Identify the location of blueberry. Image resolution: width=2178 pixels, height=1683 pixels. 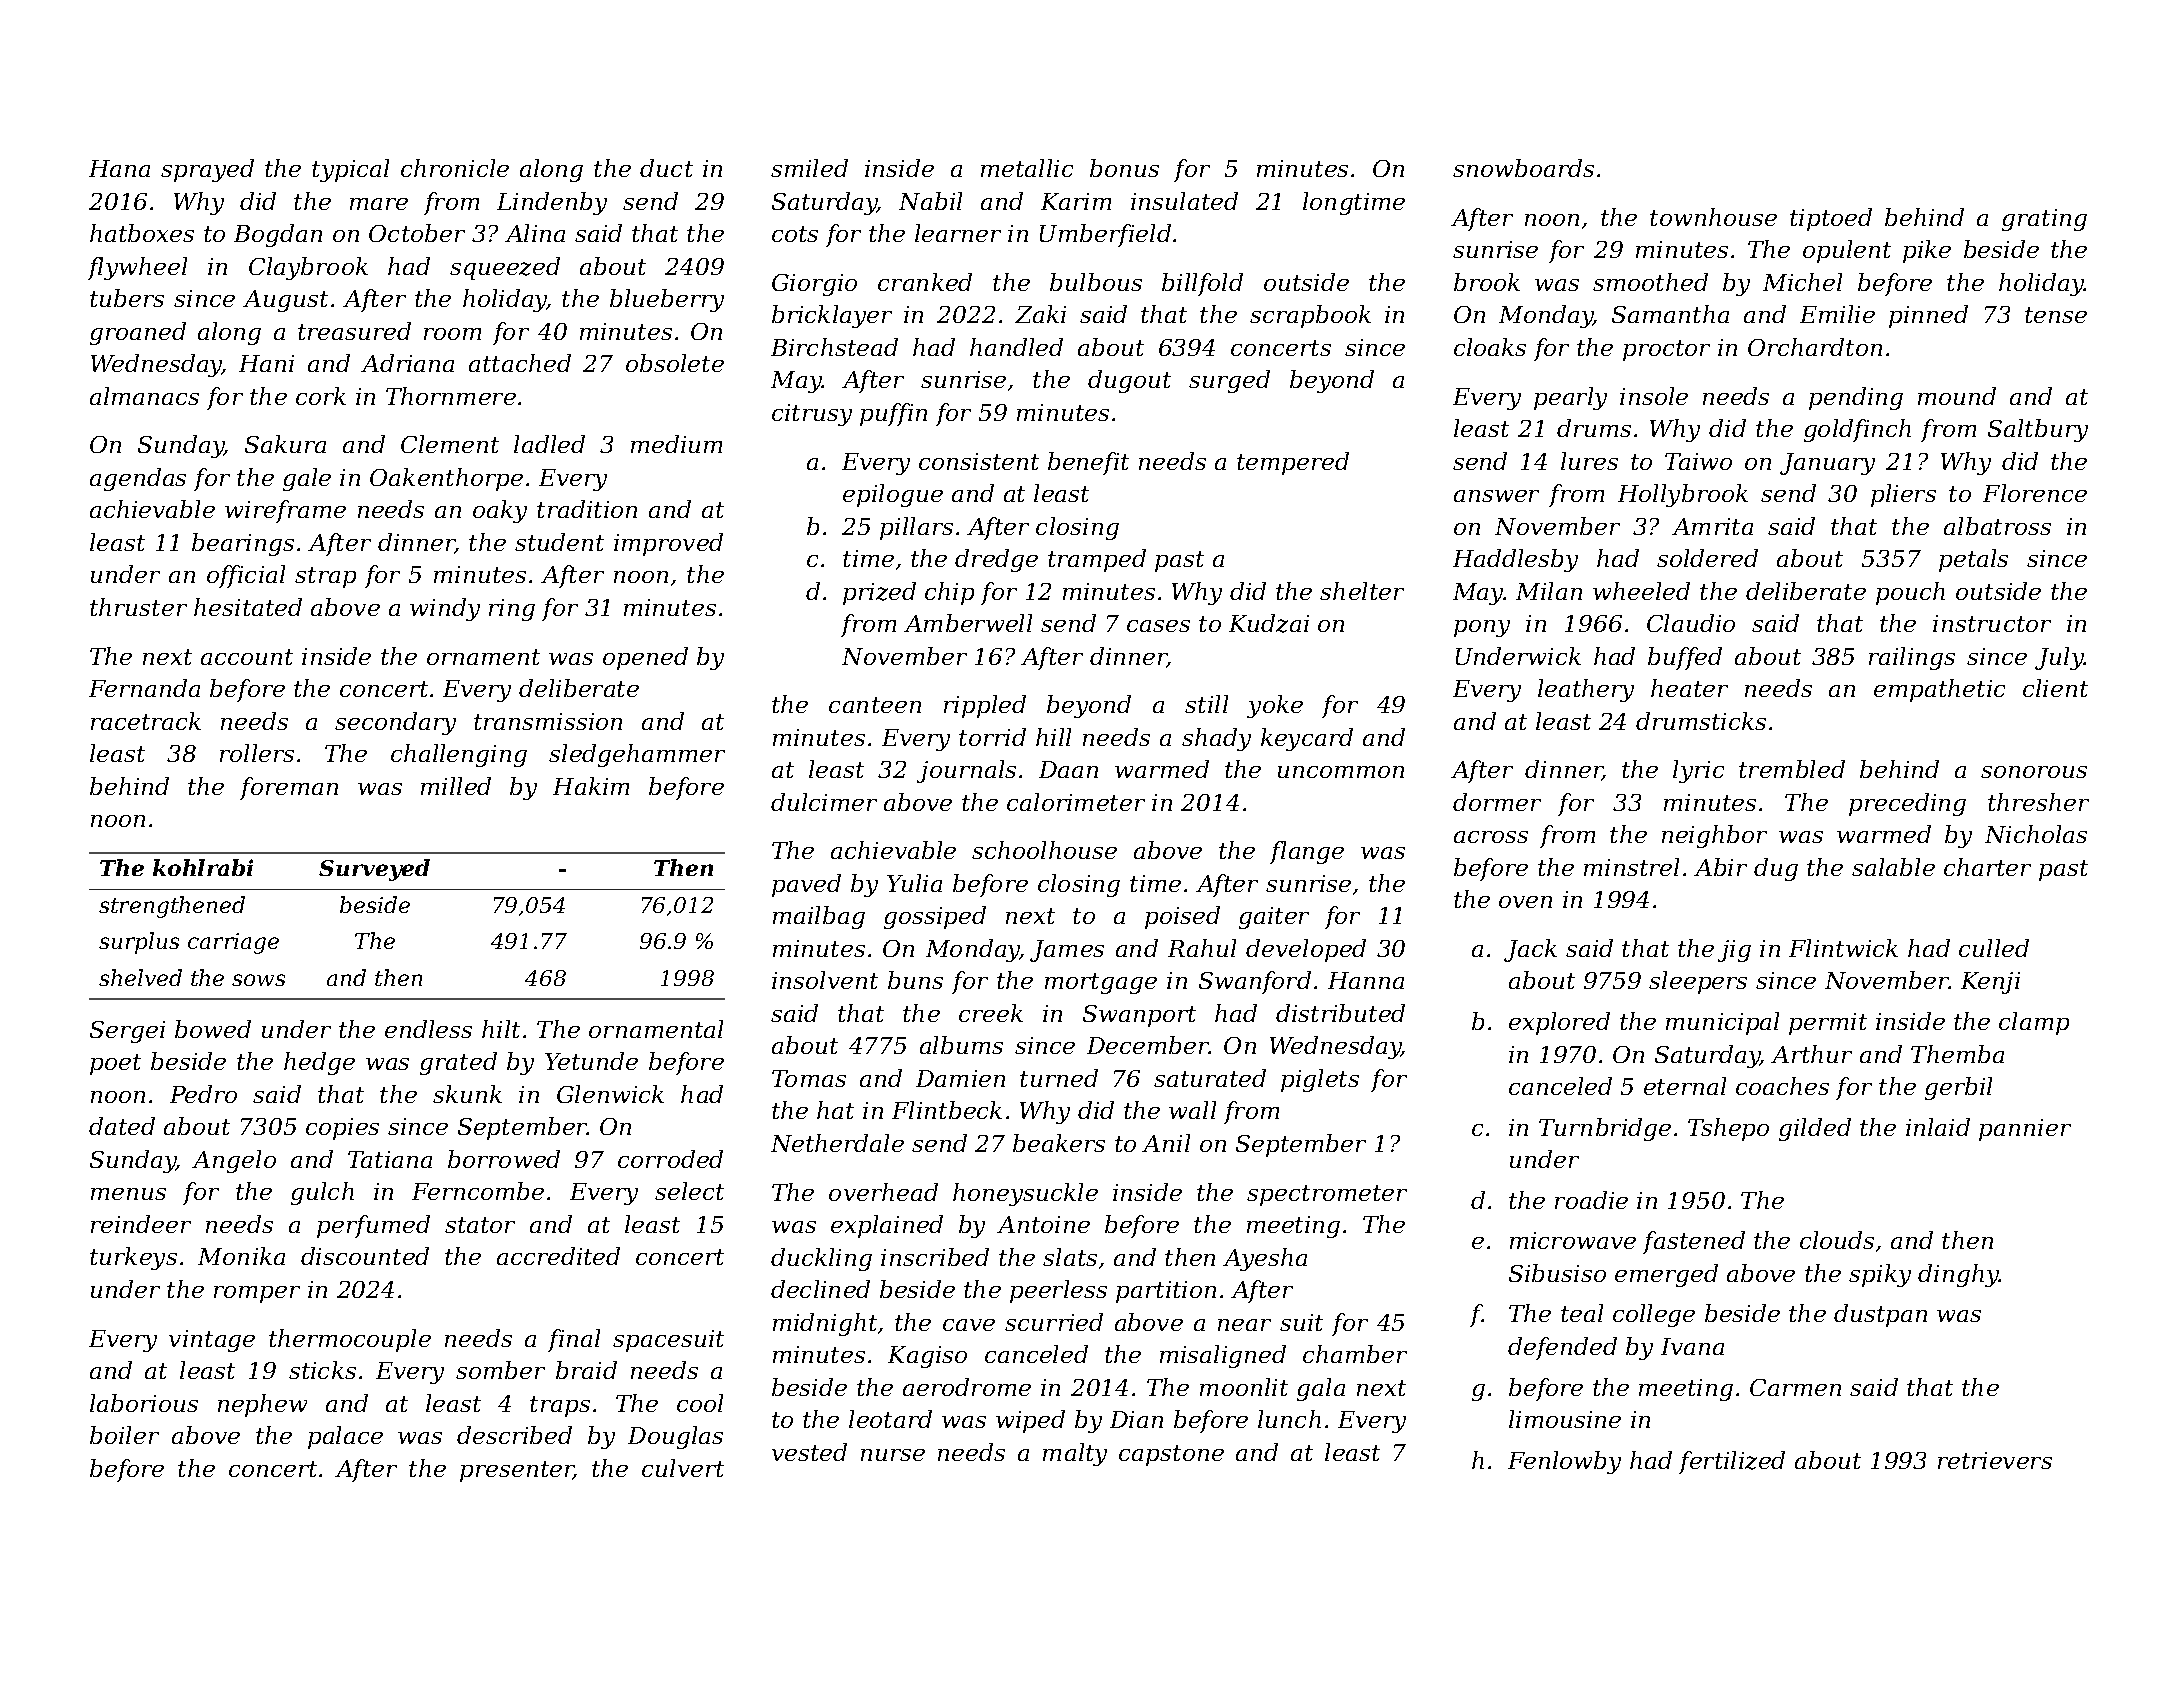
(667, 300).
